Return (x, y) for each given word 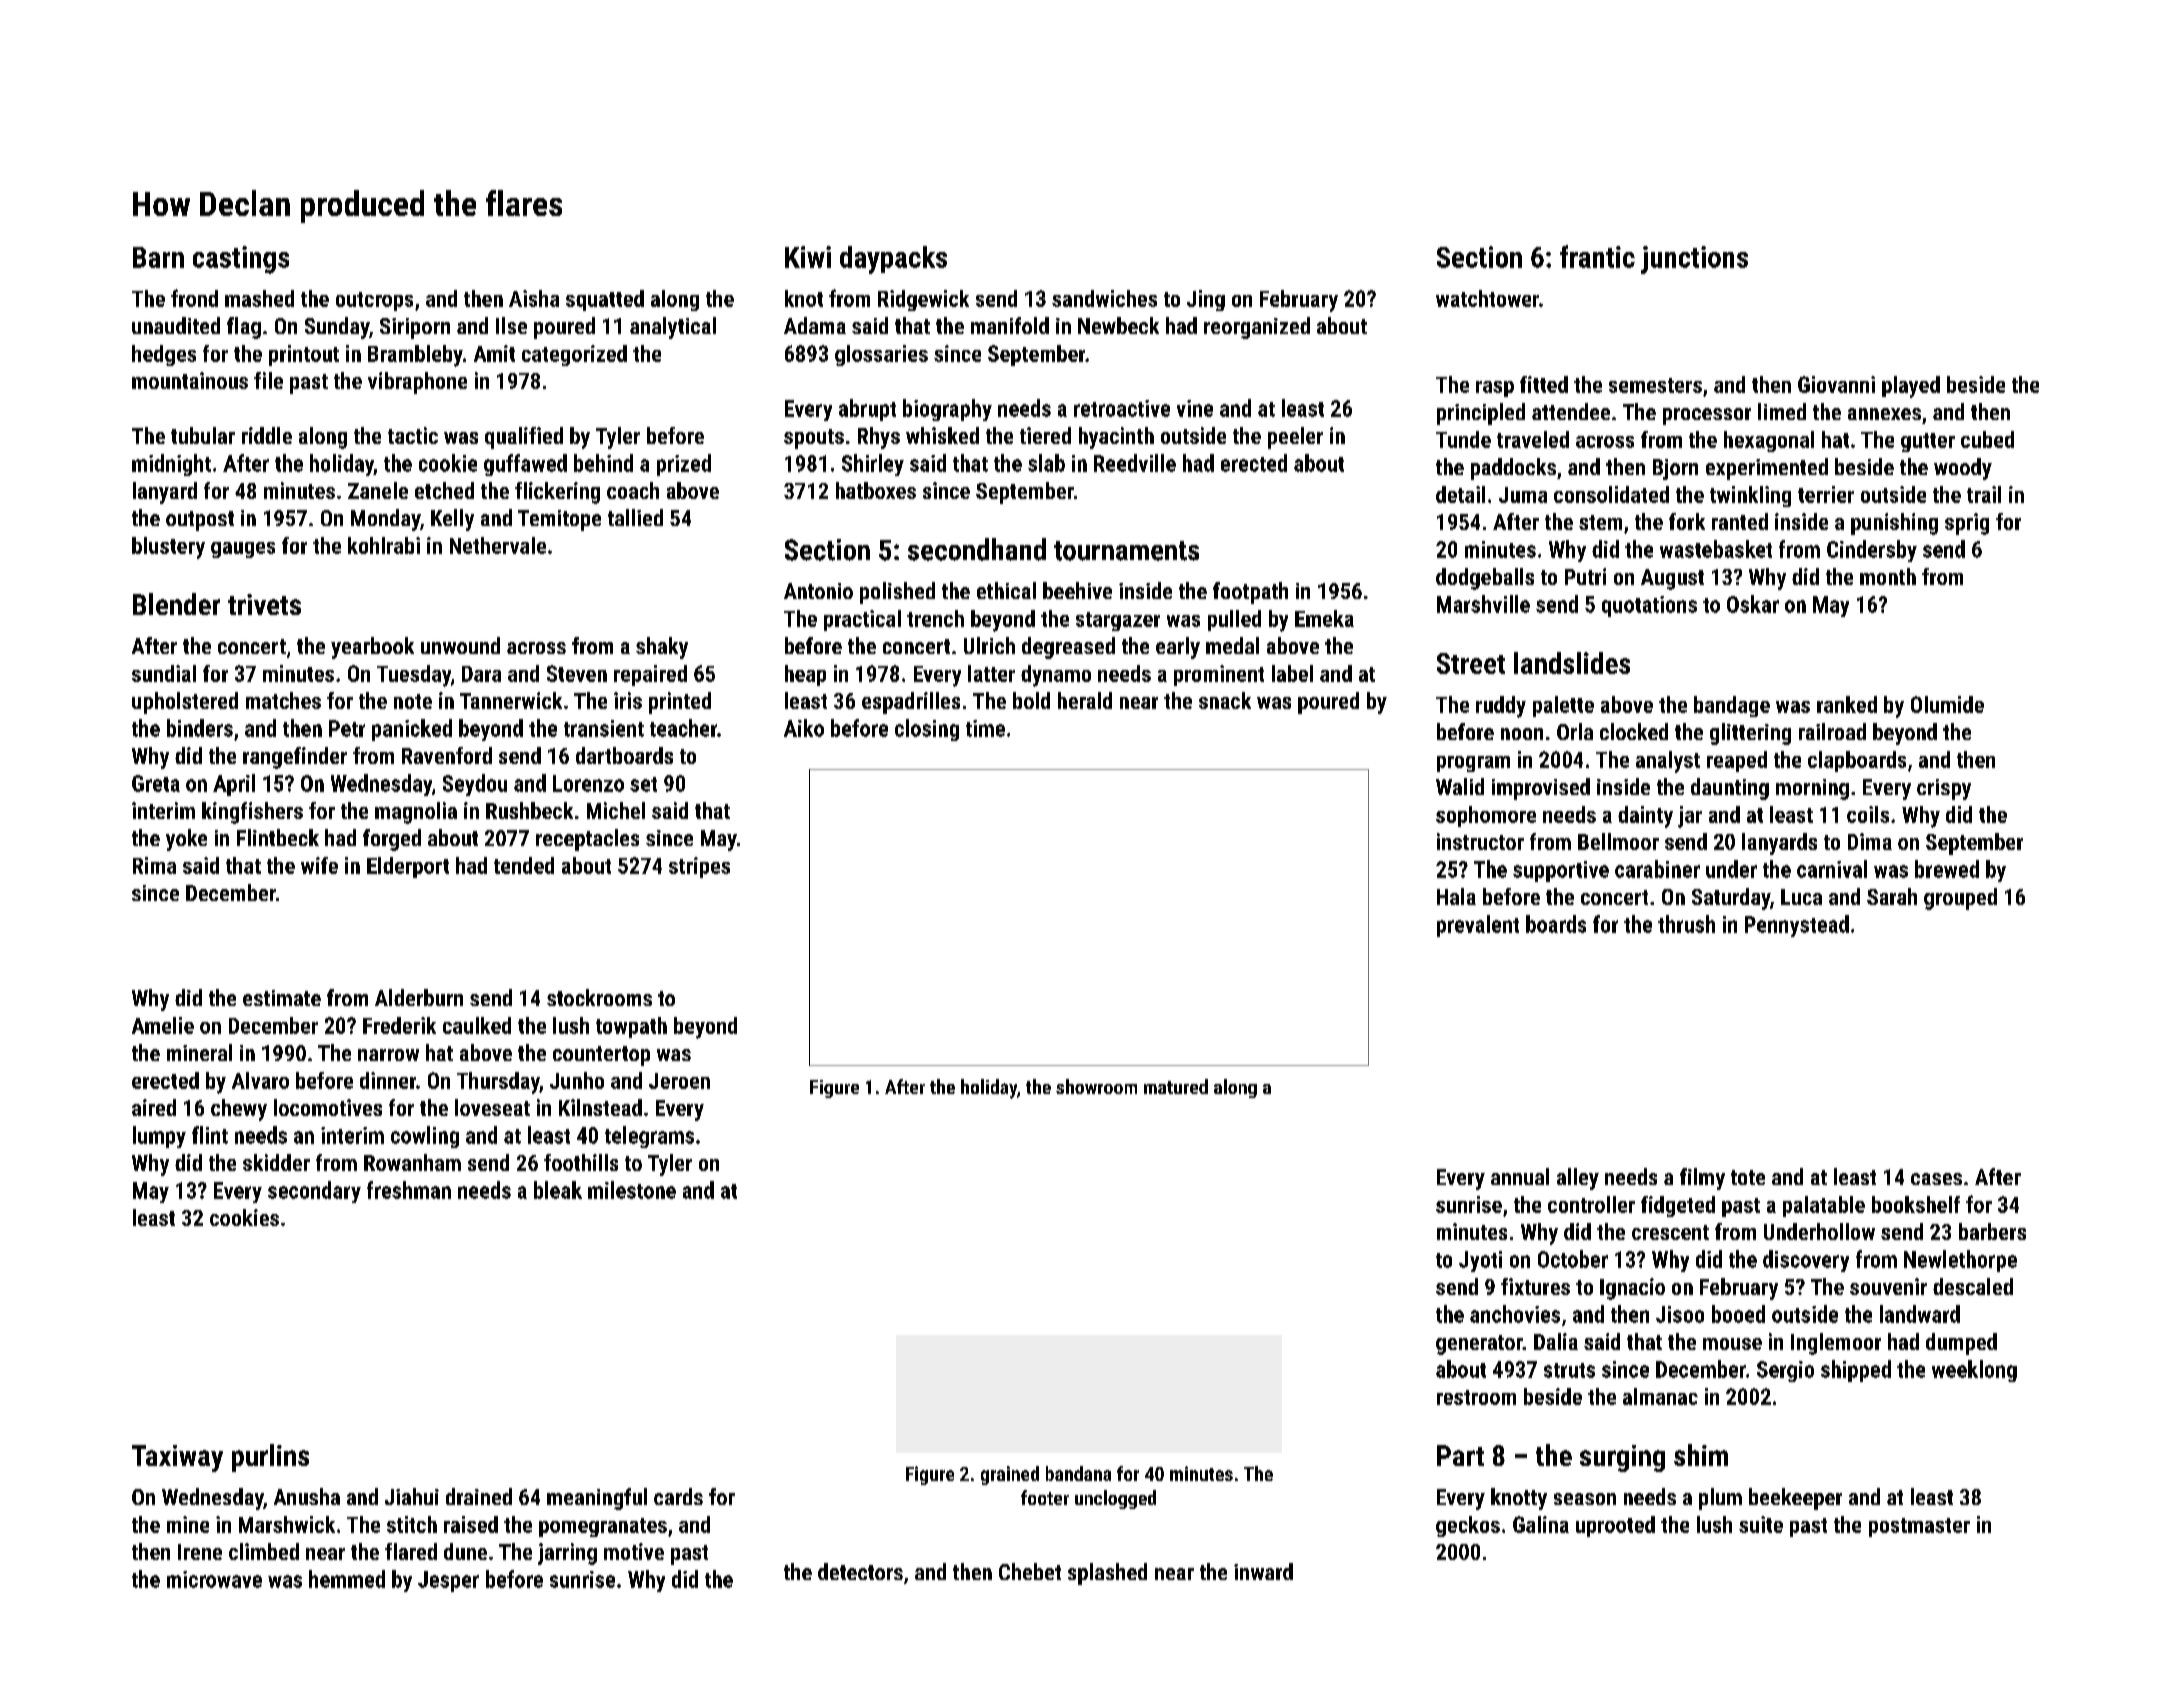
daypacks (893, 260)
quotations (1649, 606)
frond (194, 298)
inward (1263, 1571)
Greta (156, 783)
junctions (1694, 260)
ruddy (1501, 707)
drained (479, 1496)
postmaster (1919, 1527)
